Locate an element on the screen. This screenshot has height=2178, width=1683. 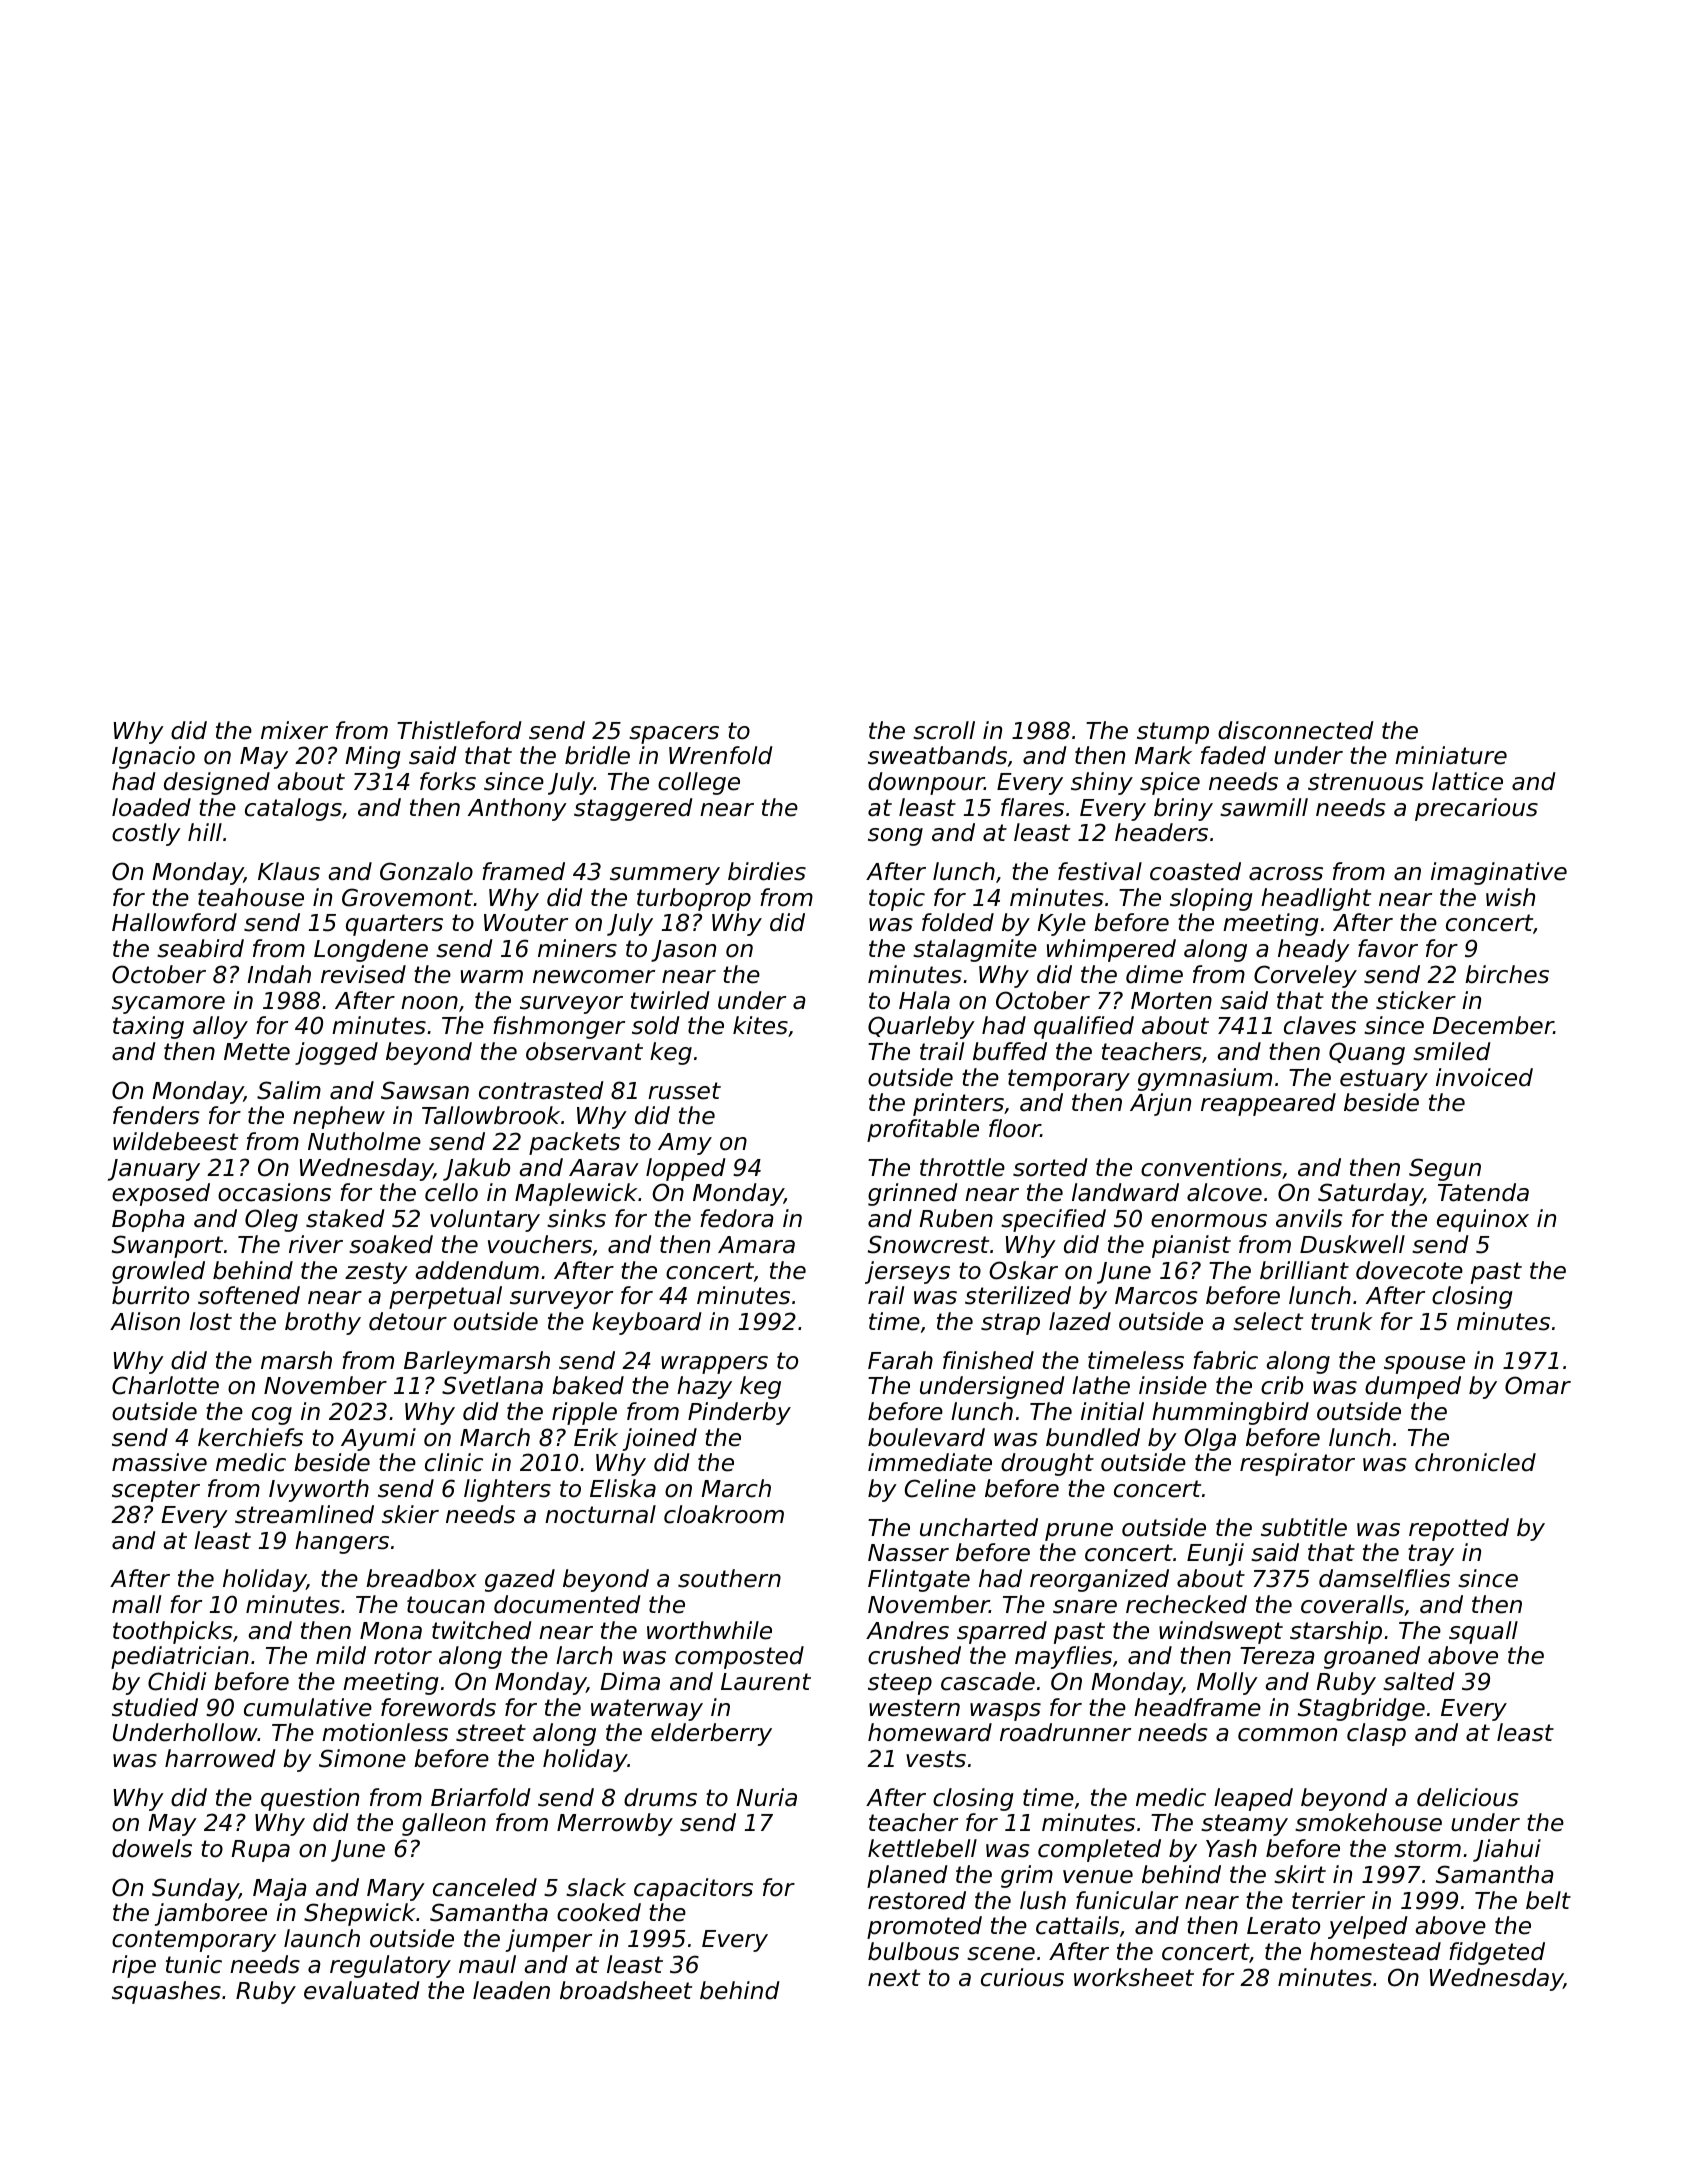
mixer is located at coordinates (294, 730).
